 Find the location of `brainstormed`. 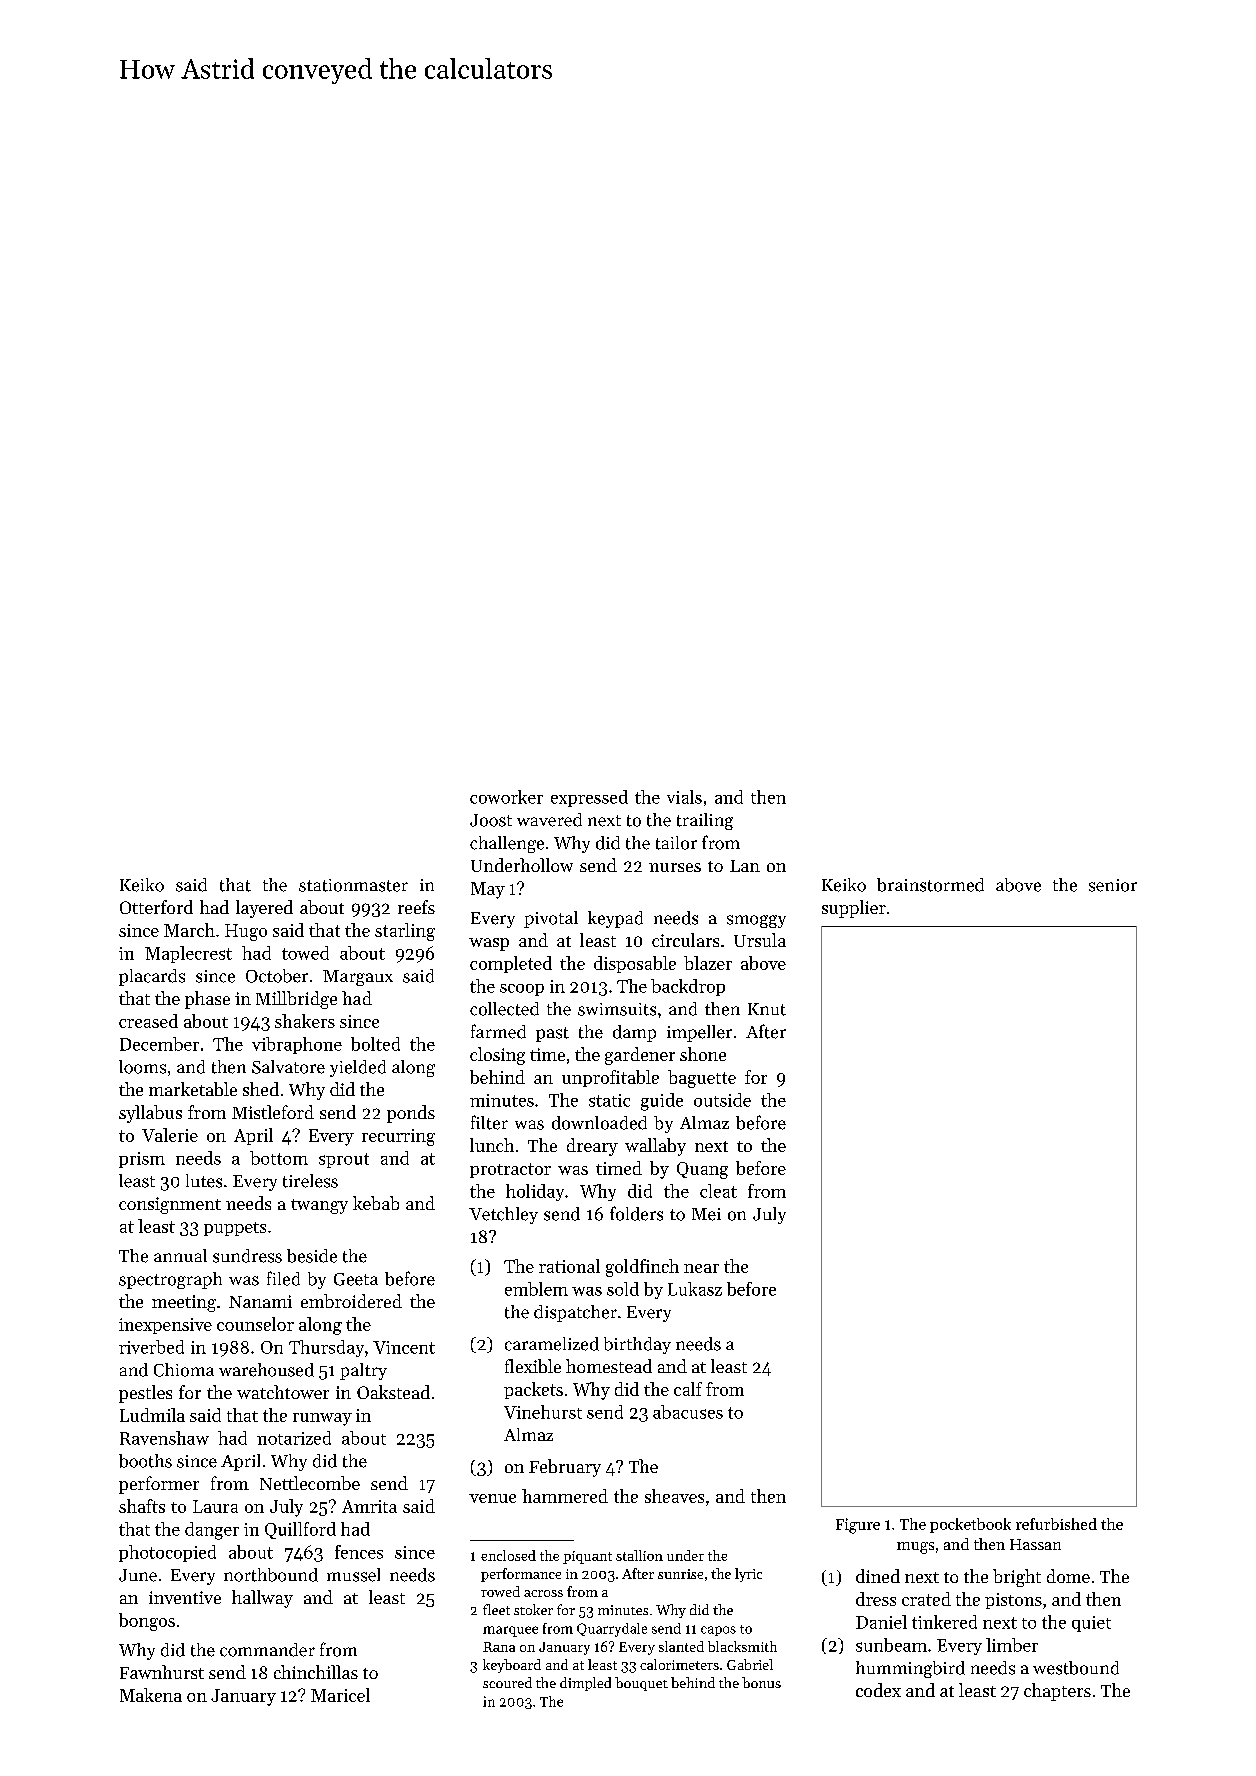

brainstormed is located at coordinates (930, 885).
